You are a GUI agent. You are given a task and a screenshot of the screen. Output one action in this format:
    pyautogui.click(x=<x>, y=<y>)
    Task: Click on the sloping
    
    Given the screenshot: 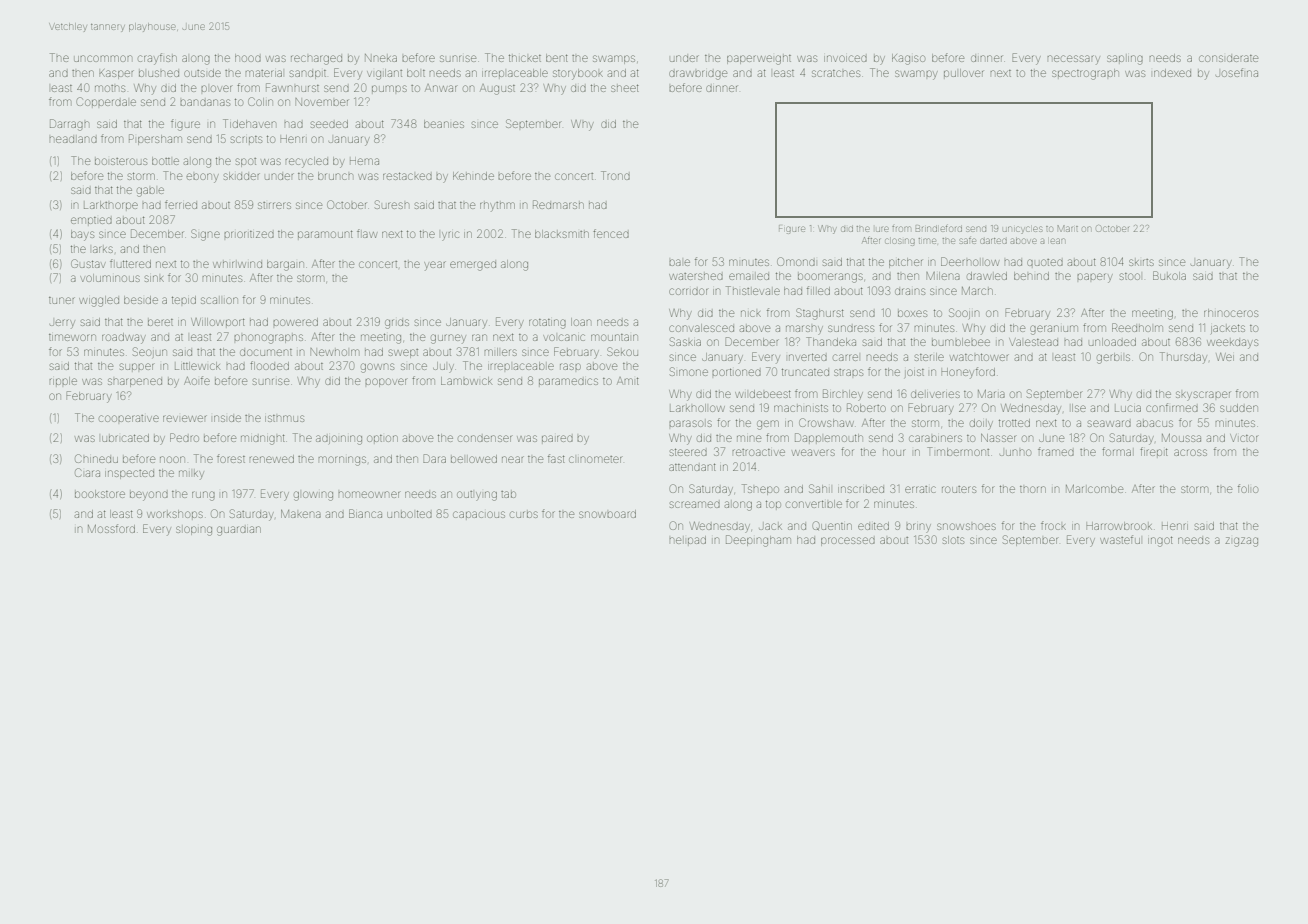 What is the action you would take?
    pyautogui.click(x=194, y=531)
